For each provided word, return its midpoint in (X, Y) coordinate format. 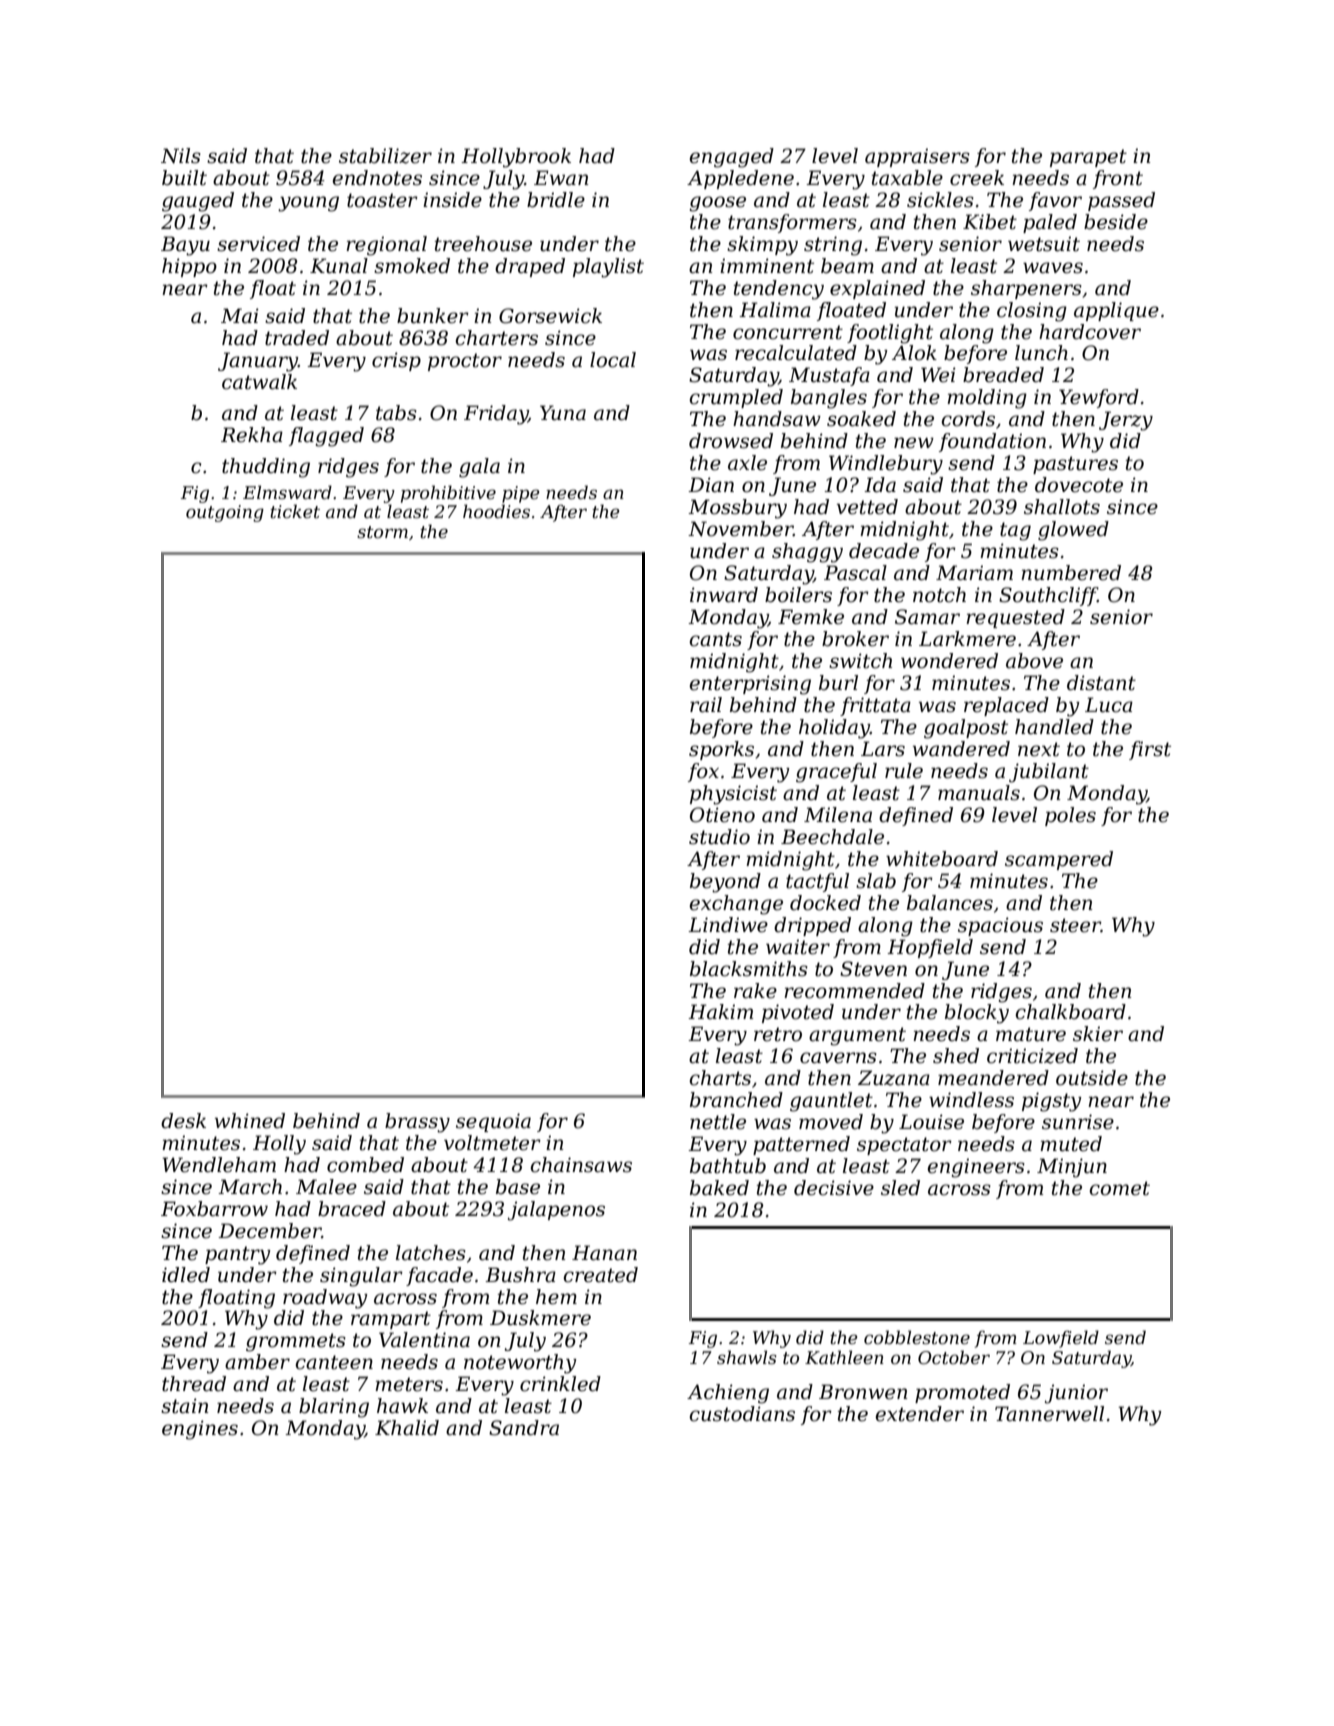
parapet (1088, 158)
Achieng (728, 1394)
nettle (718, 1122)
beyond (725, 883)
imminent (767, 266)
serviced (258, 244)
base (518, 1187)
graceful (836, 773)
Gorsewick (550, 316)
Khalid (407, 1428)
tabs (396, 413)
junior (1076, 1394)
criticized (1032, 1056)
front (1118, 179)
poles (1070, 816)
